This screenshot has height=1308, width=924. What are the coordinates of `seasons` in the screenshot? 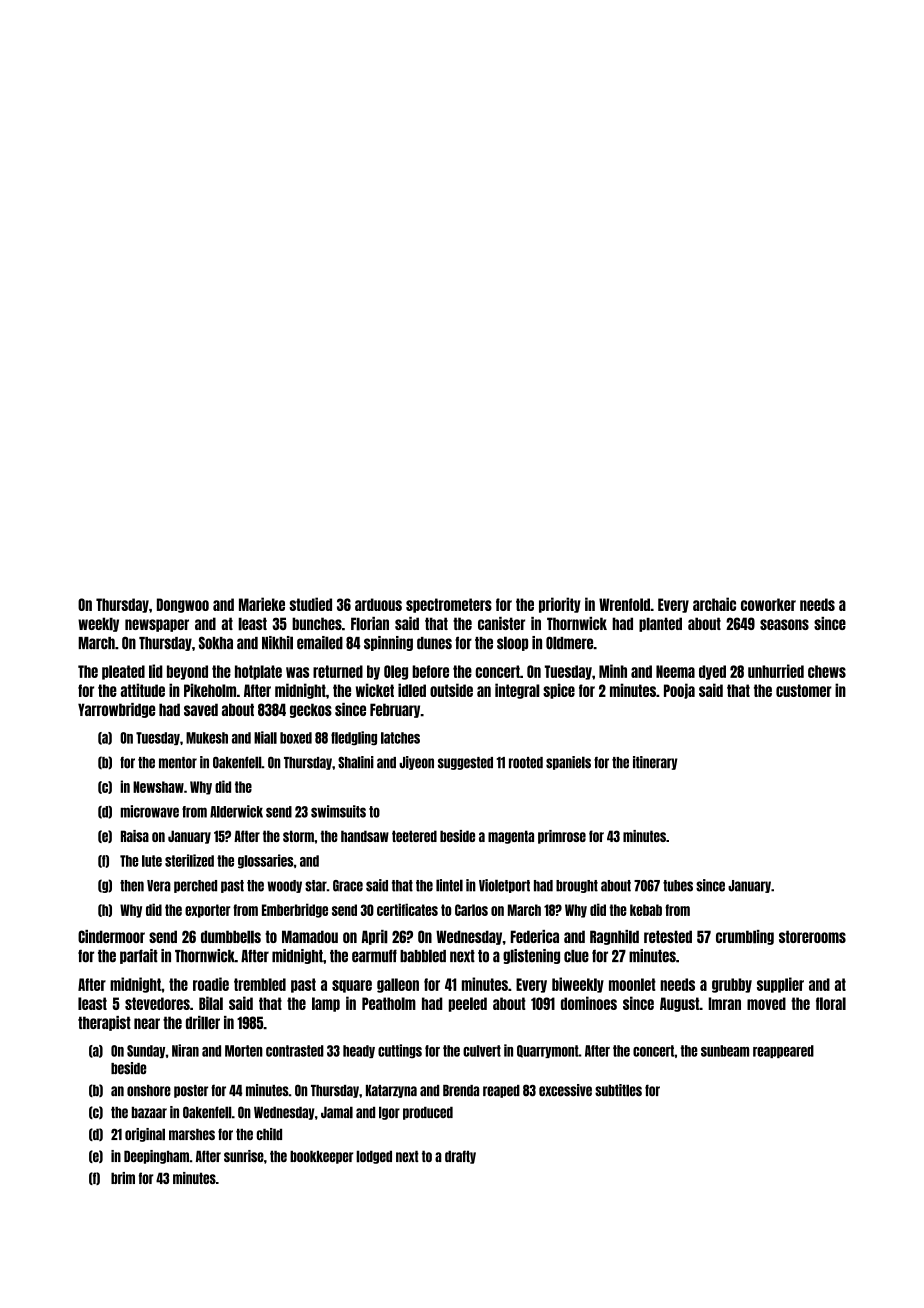 It's located at (784, 624).
